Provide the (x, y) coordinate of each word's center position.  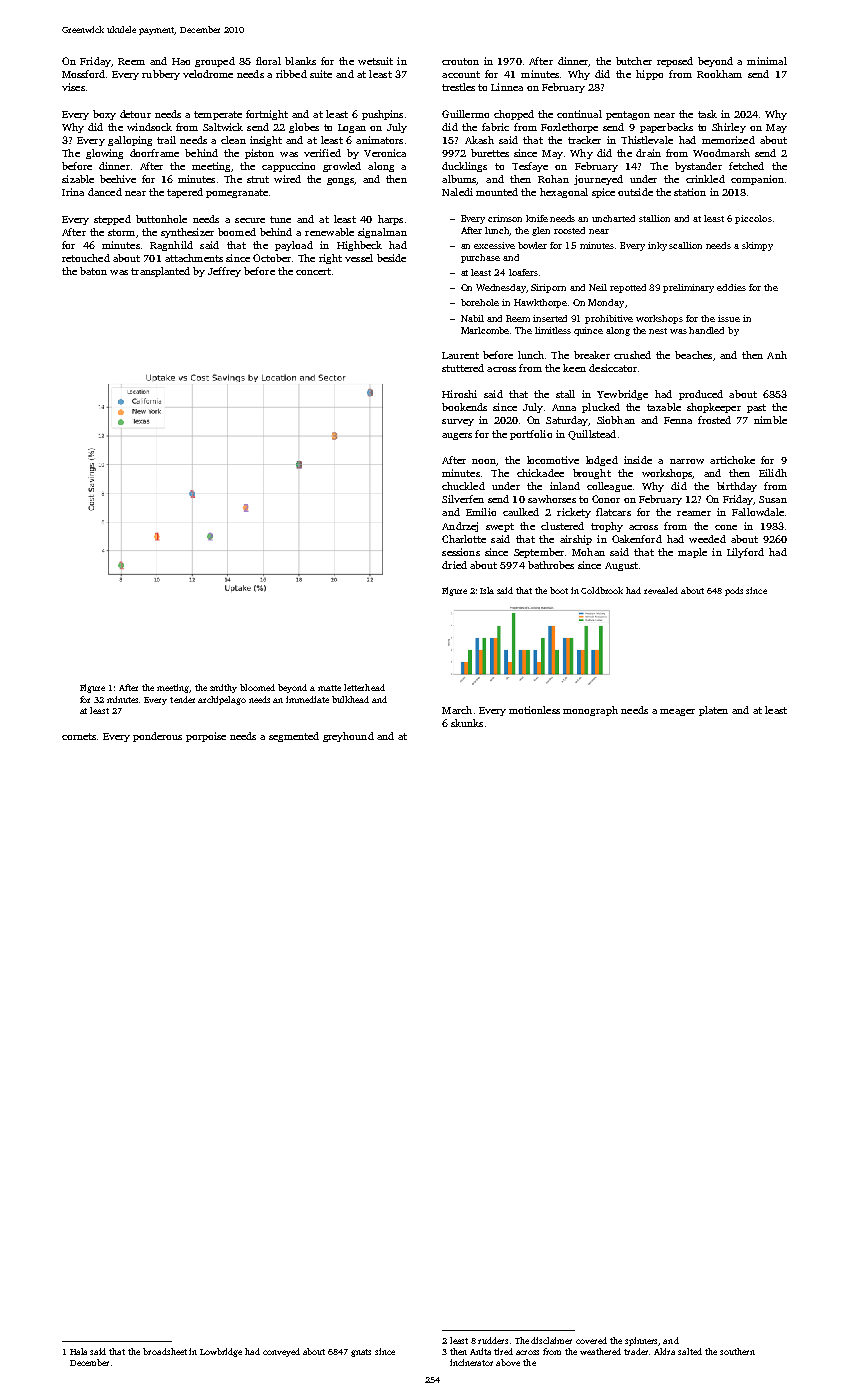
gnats (361, 1353)
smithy (223, 688)
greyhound (348, 737)
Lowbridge (221, 1352)
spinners (642, 1341)
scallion (685, 245)
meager (677, 712)
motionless (534, 710)
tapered (185, 193)
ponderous (157, 737)
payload (294, 246)
